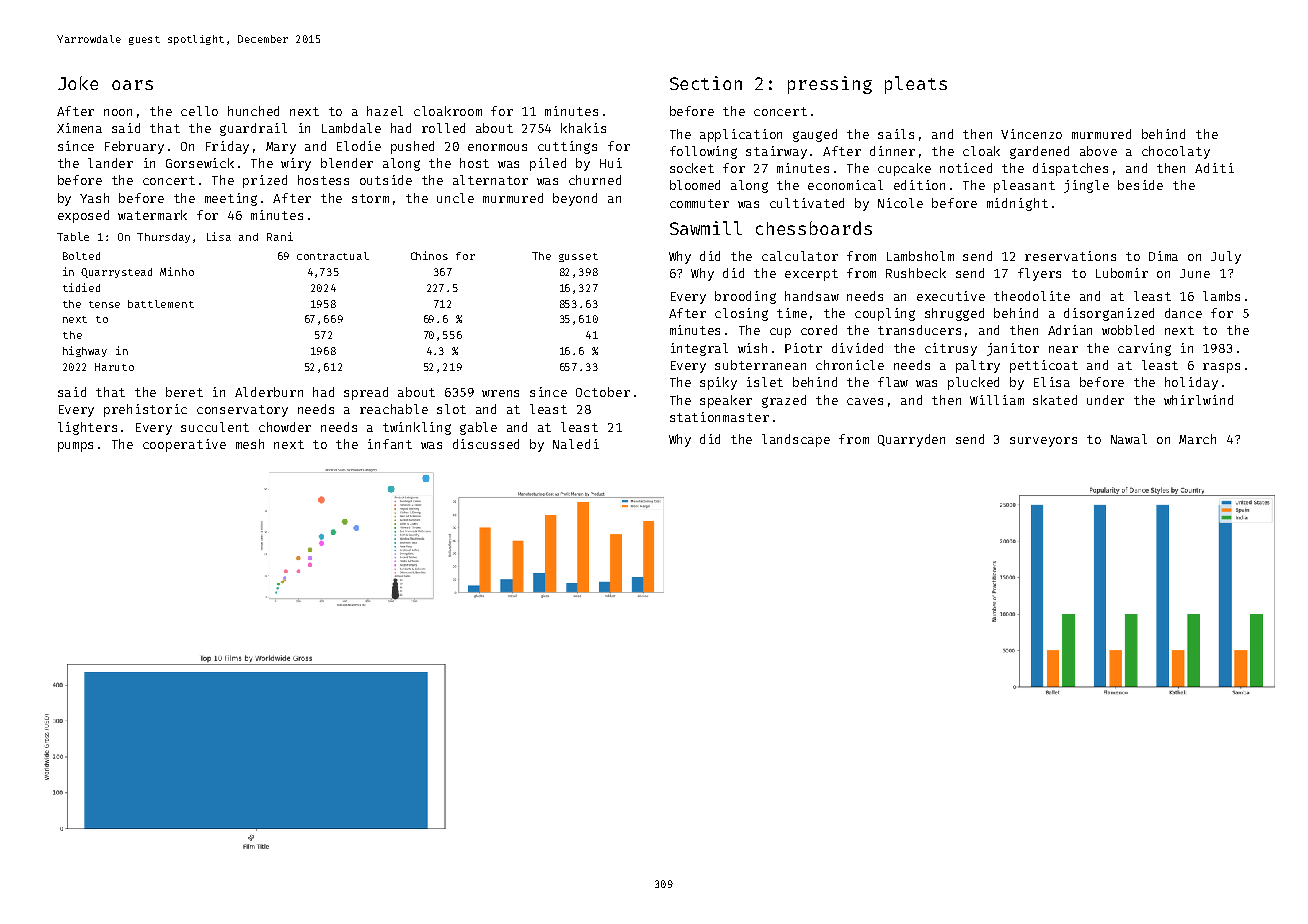 Image resolution: width=1308 pixels, height=924 pixels. Describe the element at coordinates (390, 444) in the screenshot. I see `infant` at that location.
